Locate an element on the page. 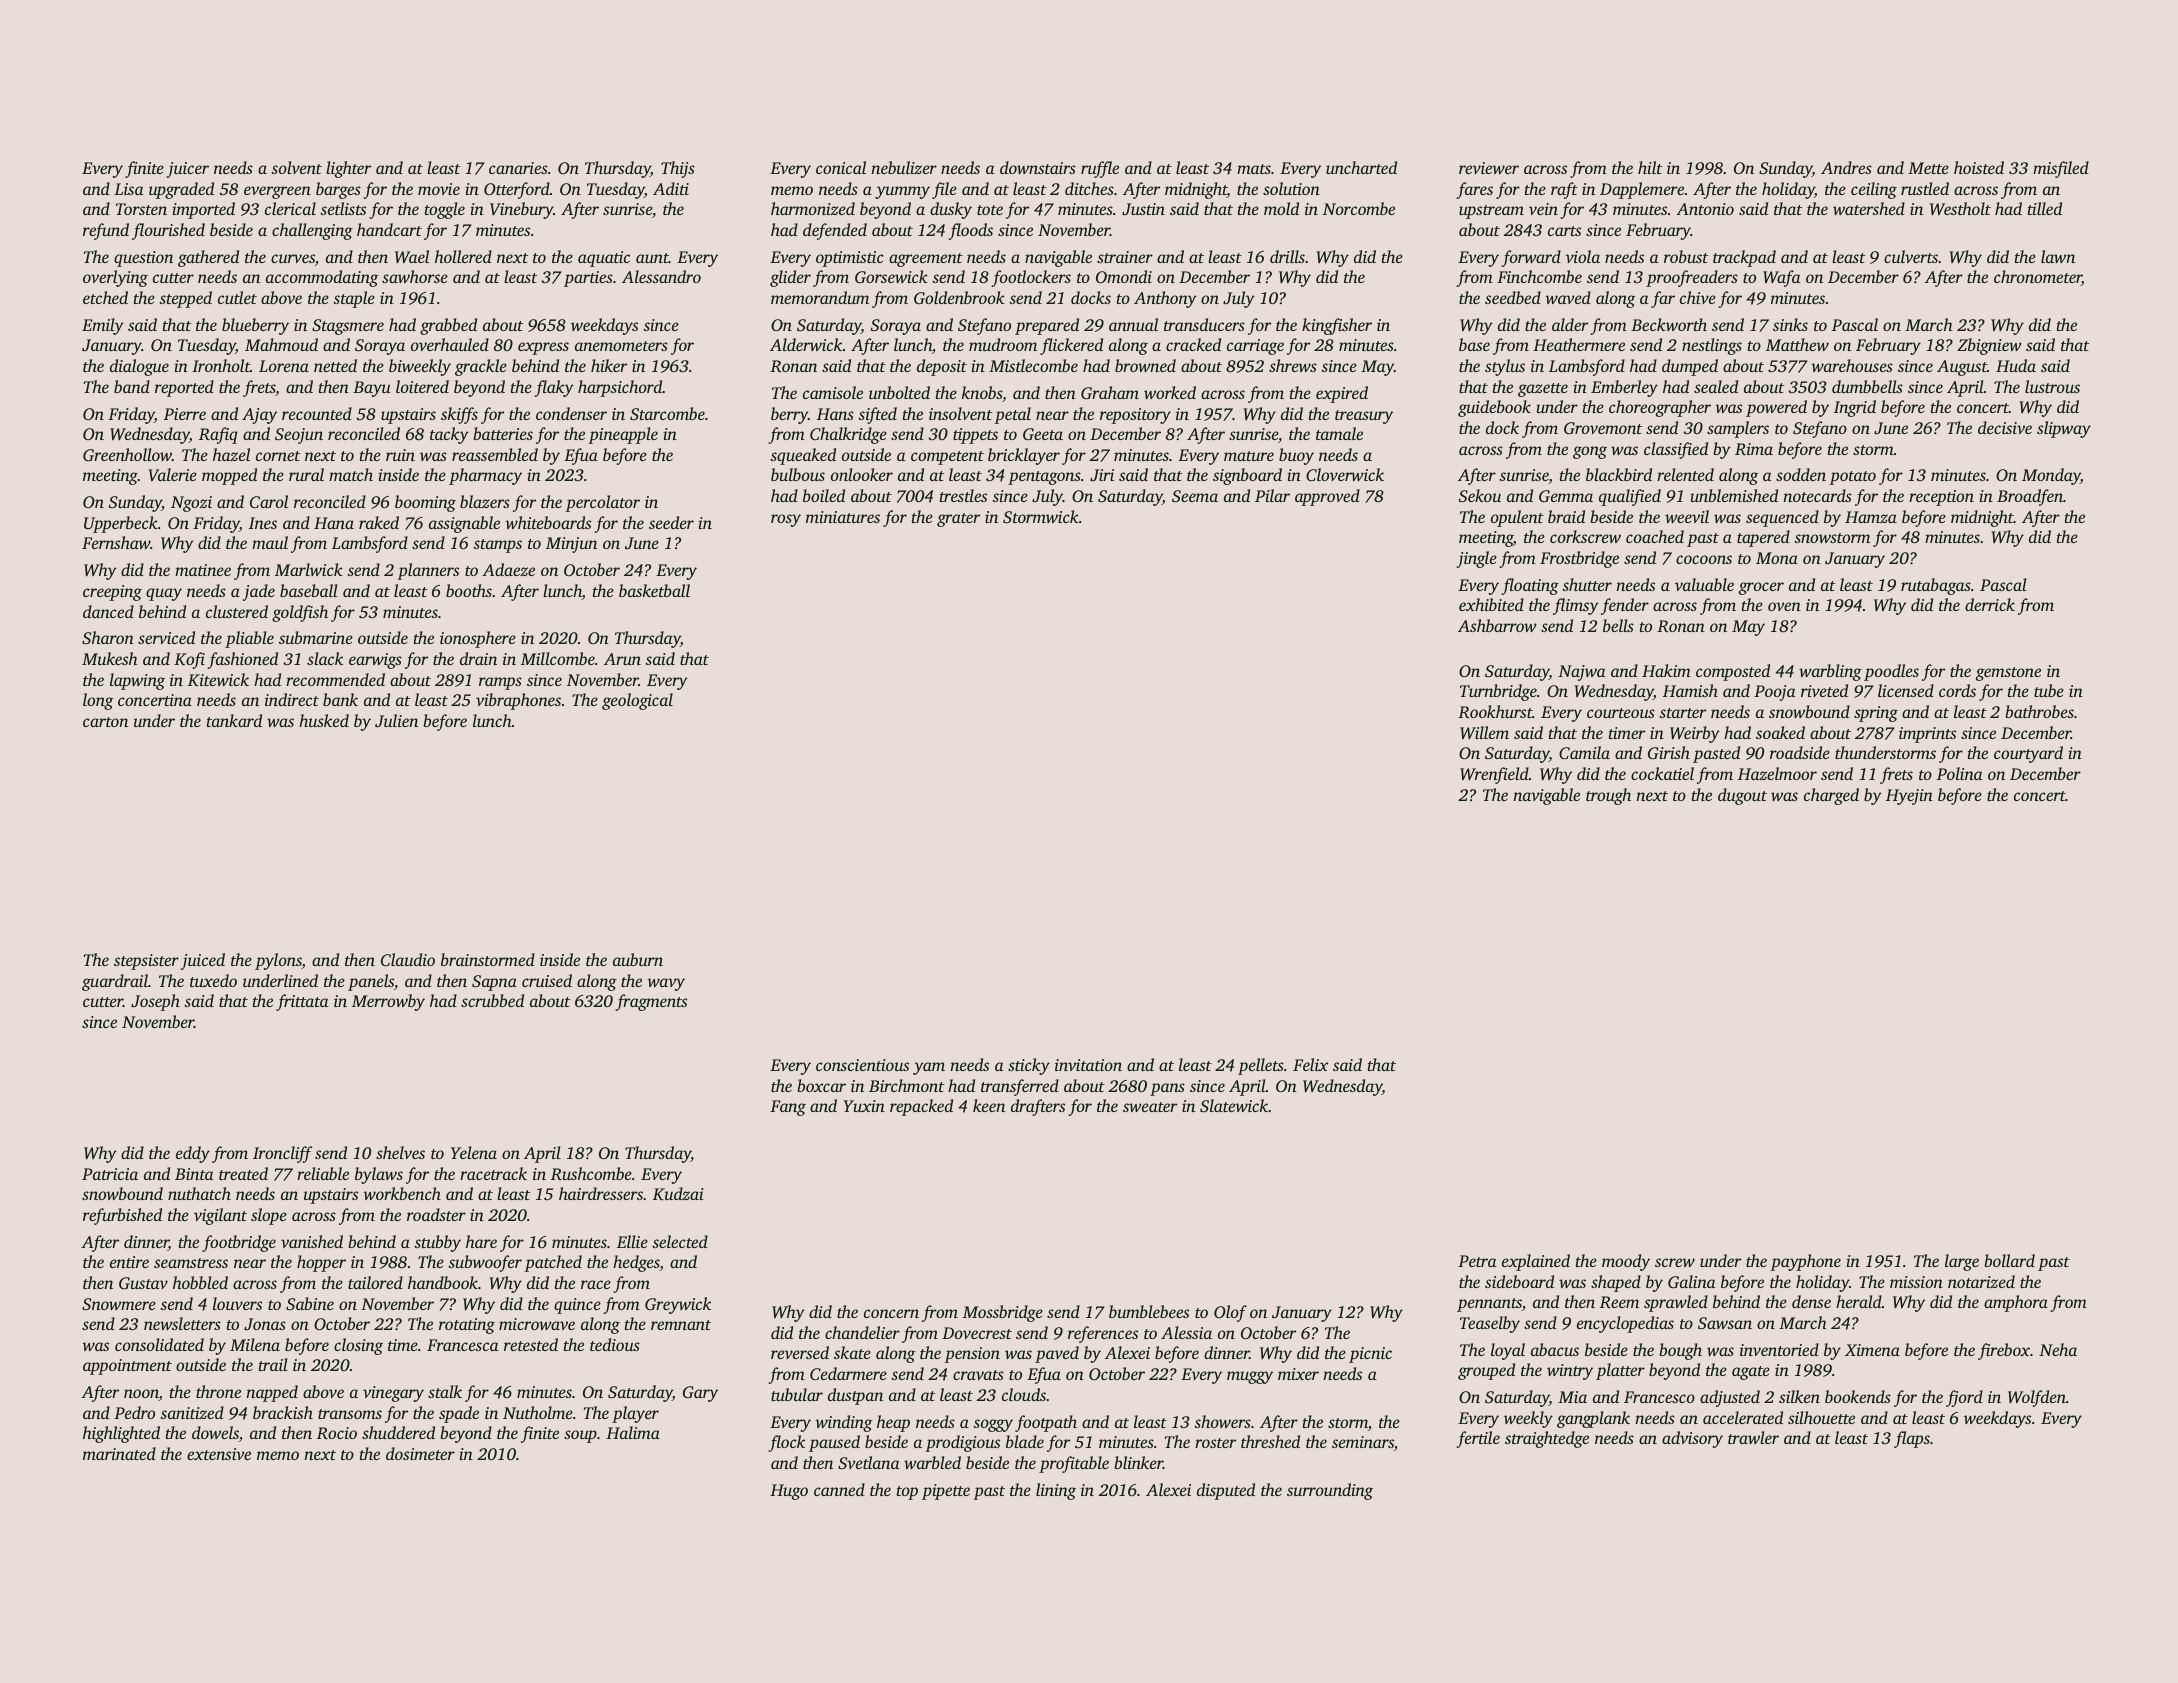  Beckworth is located at coordinates (1669, 324).
